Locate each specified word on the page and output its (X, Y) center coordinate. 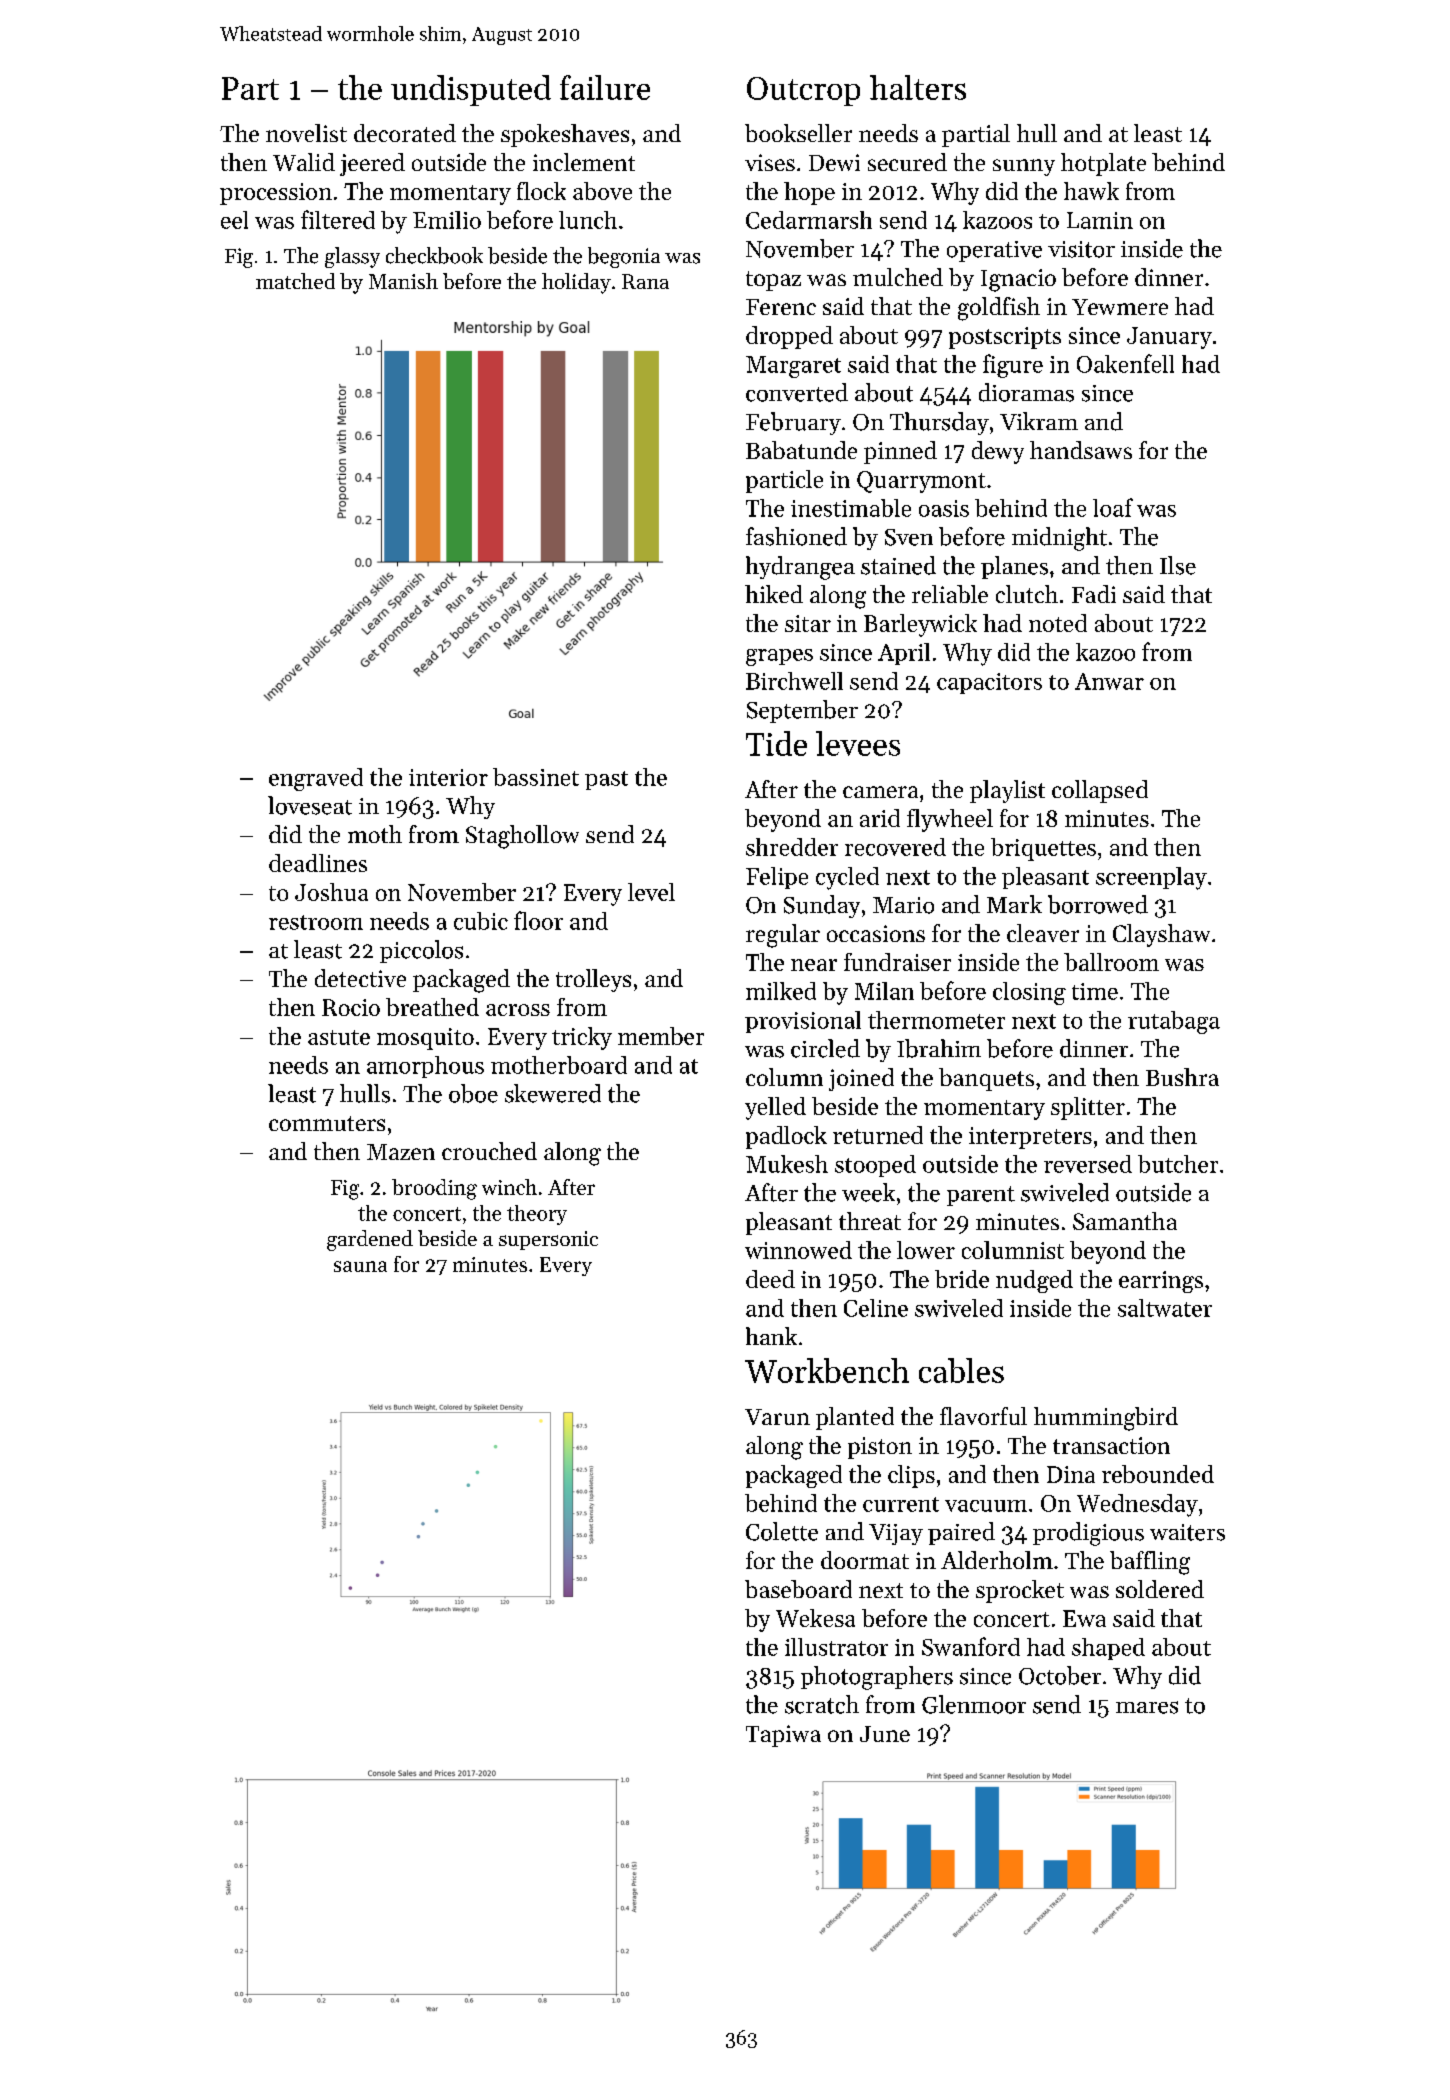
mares (1147, 1707)
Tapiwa (783, 1736)
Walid (304, 162)
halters (918, 87)
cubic (481, 921)
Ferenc (781, 307)
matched (295, 281)
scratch (822, 1704)
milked (781, 991)
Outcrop (803, 91)
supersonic (548, 1240)
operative (994, 251)
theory (537, 1215)
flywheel (950, 820)
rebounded (1158, 1474)
